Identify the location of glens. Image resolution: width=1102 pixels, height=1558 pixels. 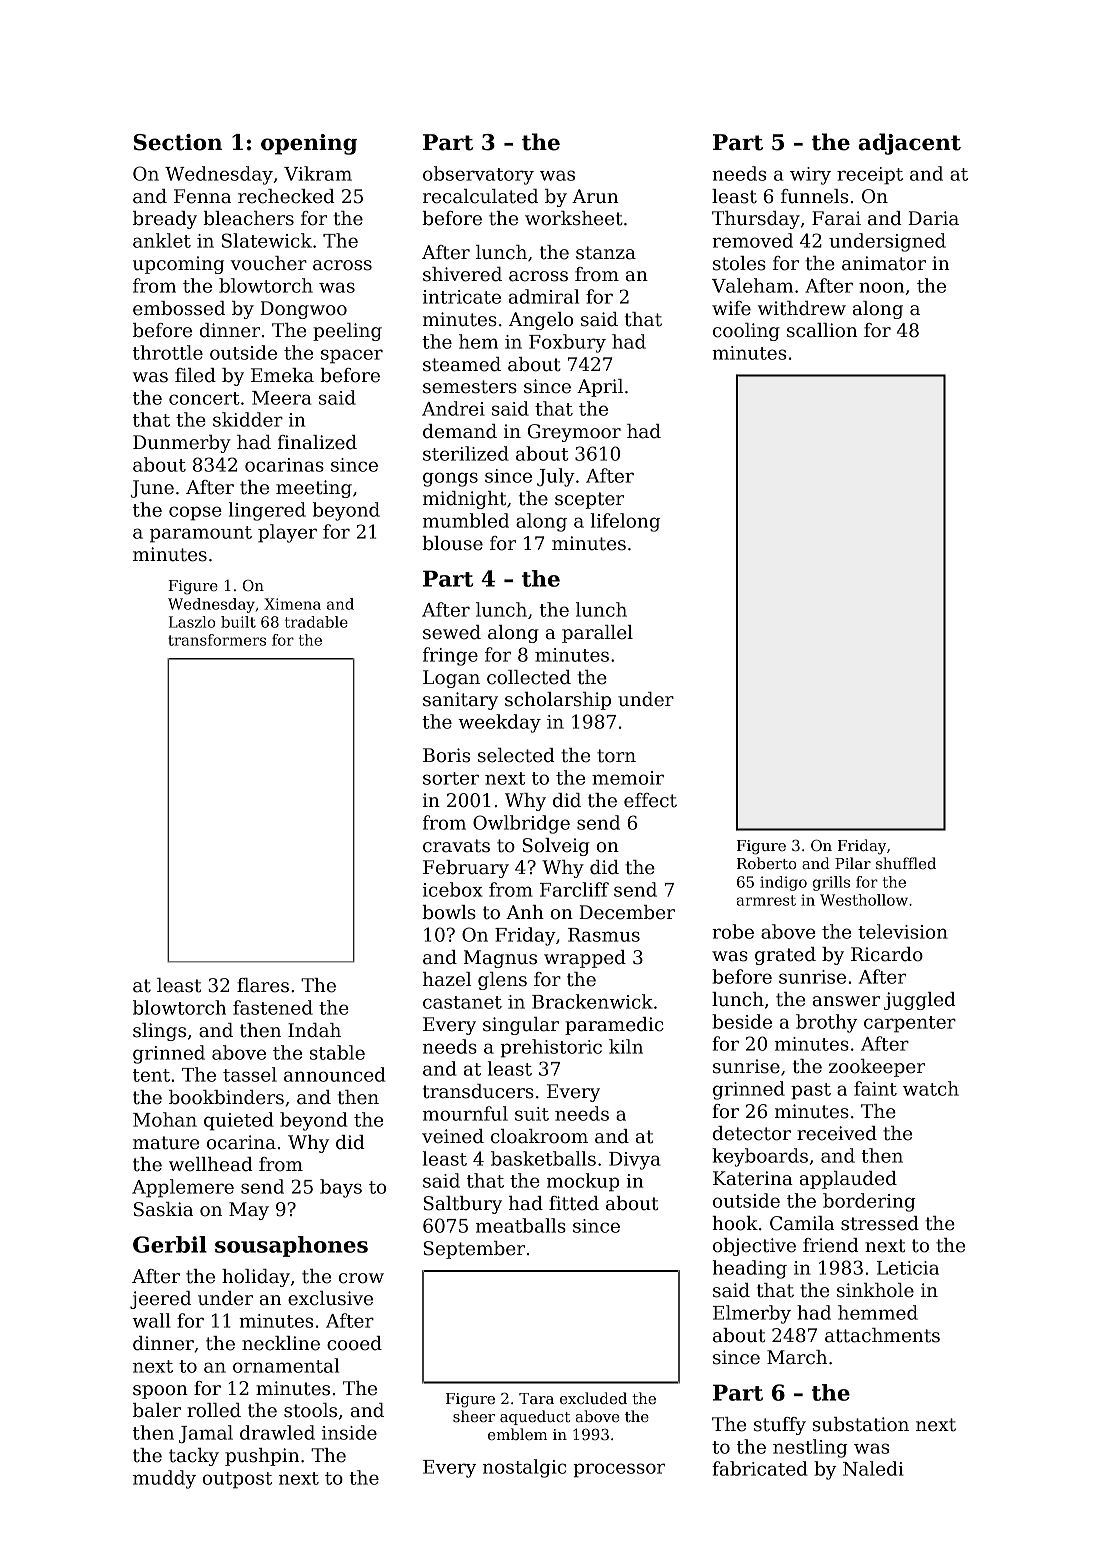
(502, 981).
